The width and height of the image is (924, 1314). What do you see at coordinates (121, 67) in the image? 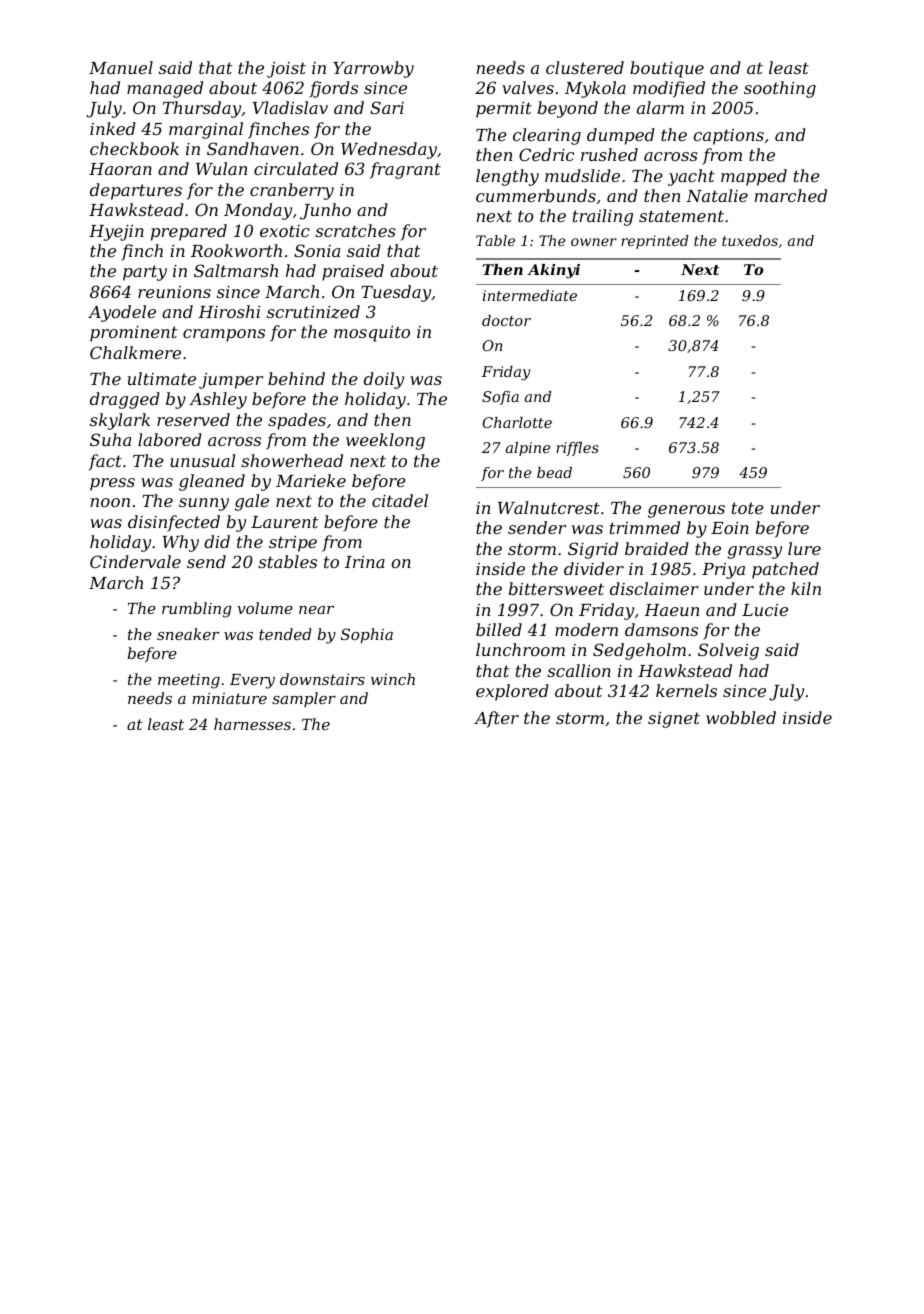
I see `Manuel` at bounding box center [121, 67].
